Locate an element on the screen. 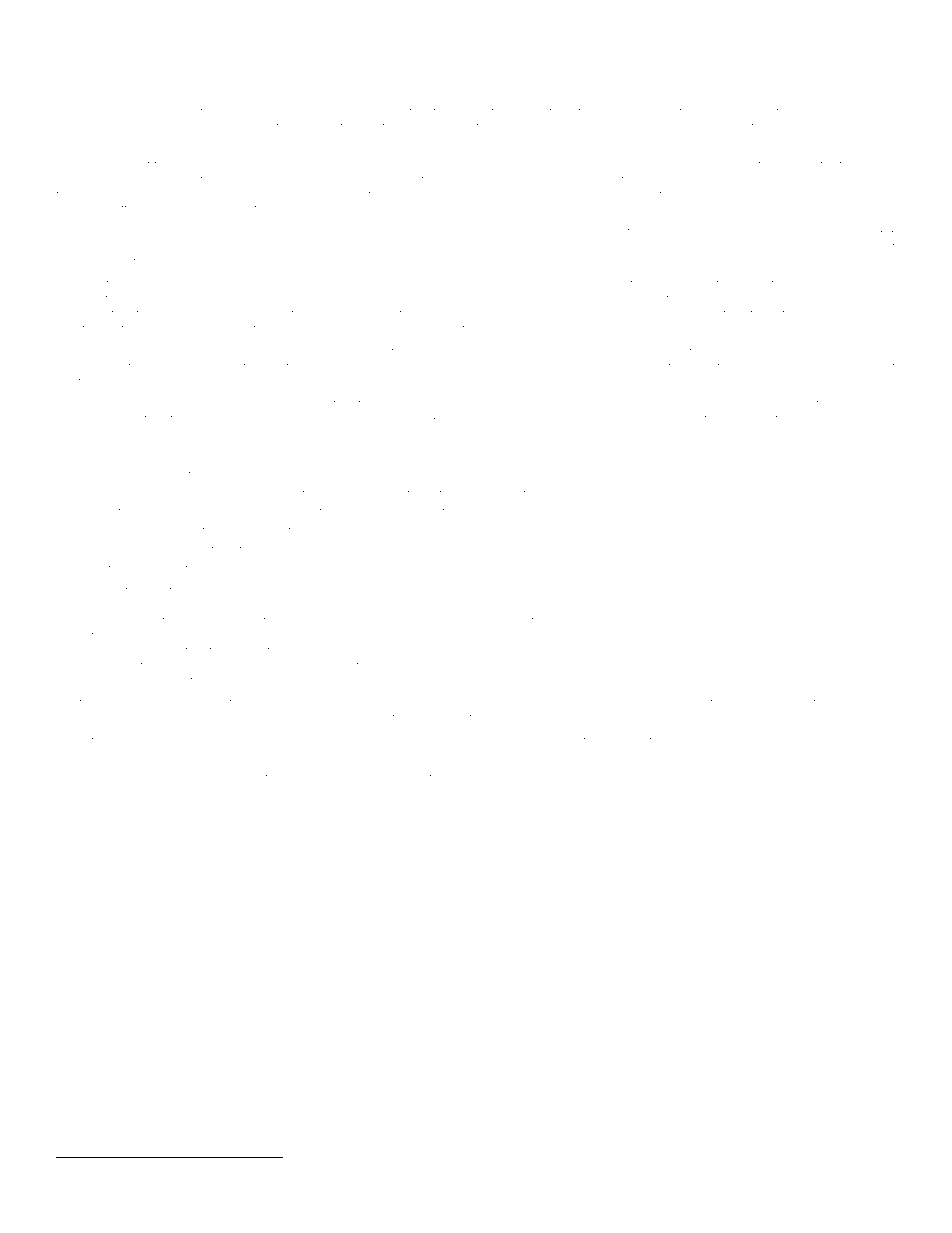 The image size is (952, 1233). waterlogged is located at coordinates (457, 495).
